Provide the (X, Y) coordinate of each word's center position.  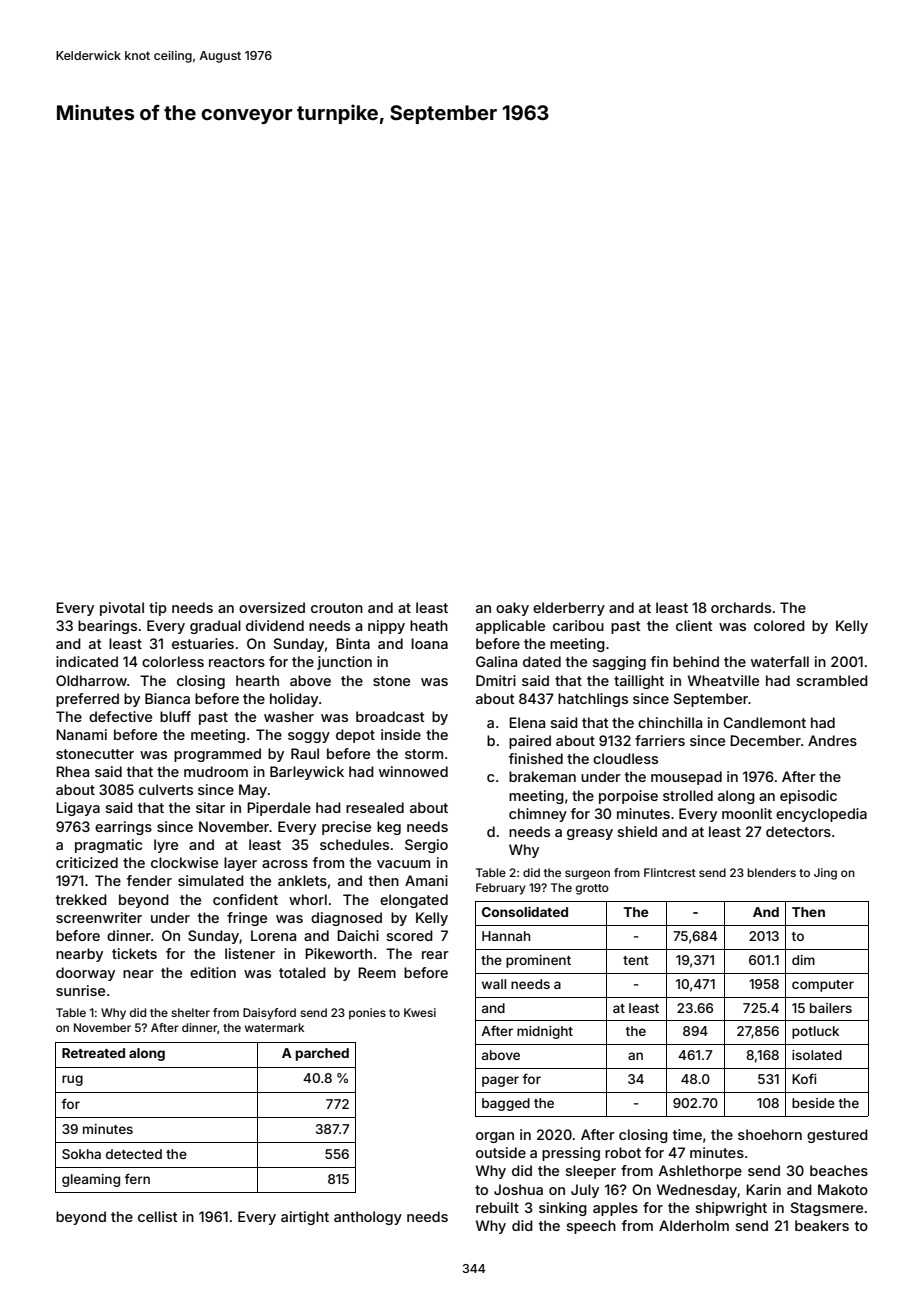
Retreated (93, 1053)
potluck (815, 1032)
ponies (367, 1014)
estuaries (203, 643)
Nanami (81, 734)
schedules (354, 844)
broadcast (390, 716)
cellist (158, 1216)
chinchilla (670, 722)
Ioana (429, 643)
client (694, 625)
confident (245, 899)
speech (591, 1227)
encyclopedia (821, 815)
